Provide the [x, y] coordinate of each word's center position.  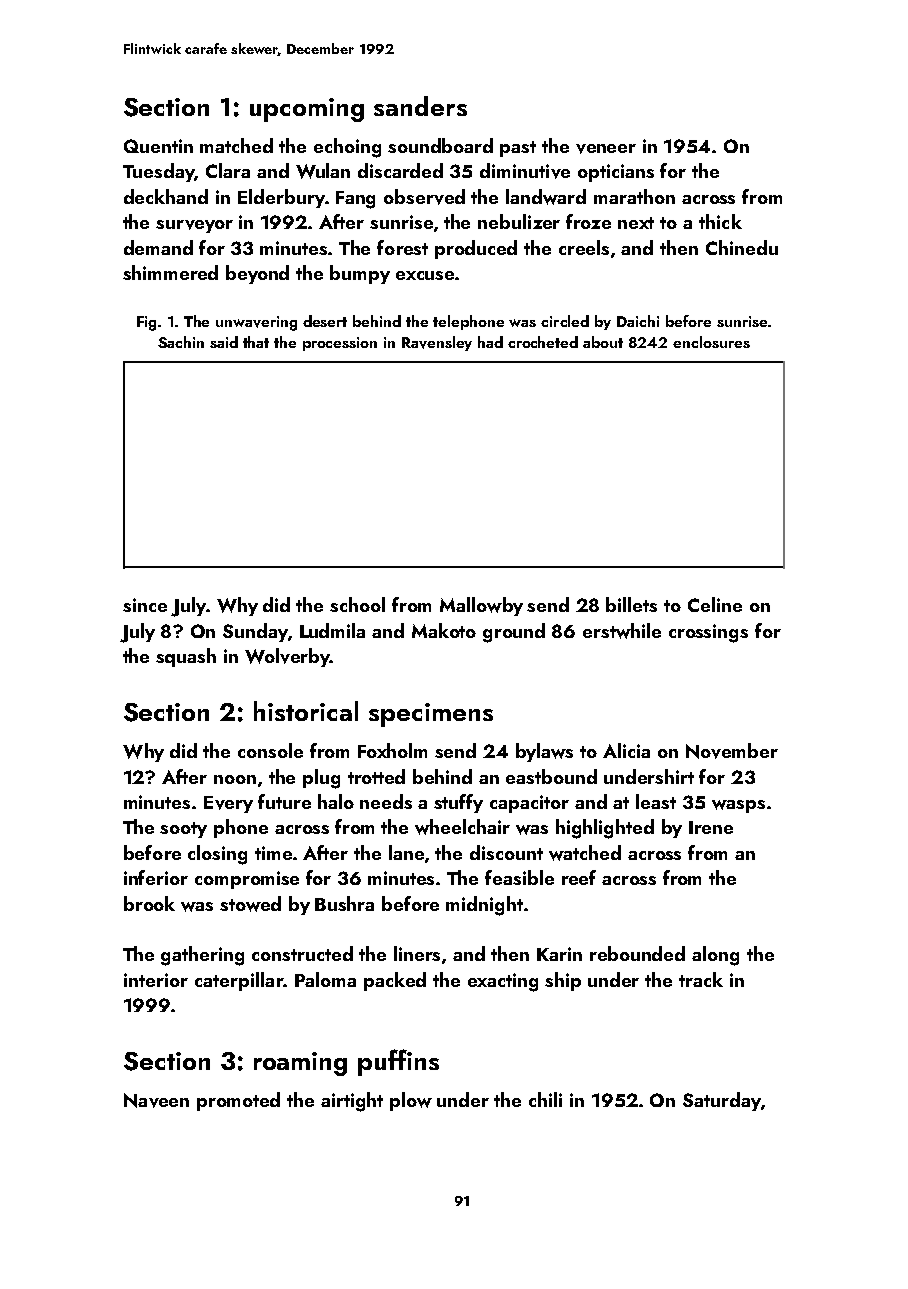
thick [720, 221]
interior [156, 980]
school [357, 604]
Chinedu [742, 247]
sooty [183, 830]
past [518, 149]
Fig [146, 323]
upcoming [307, 110]
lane [406, 852]
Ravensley [437, 343]
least [656, 801]
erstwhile [622, 631]
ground [514, 633]
